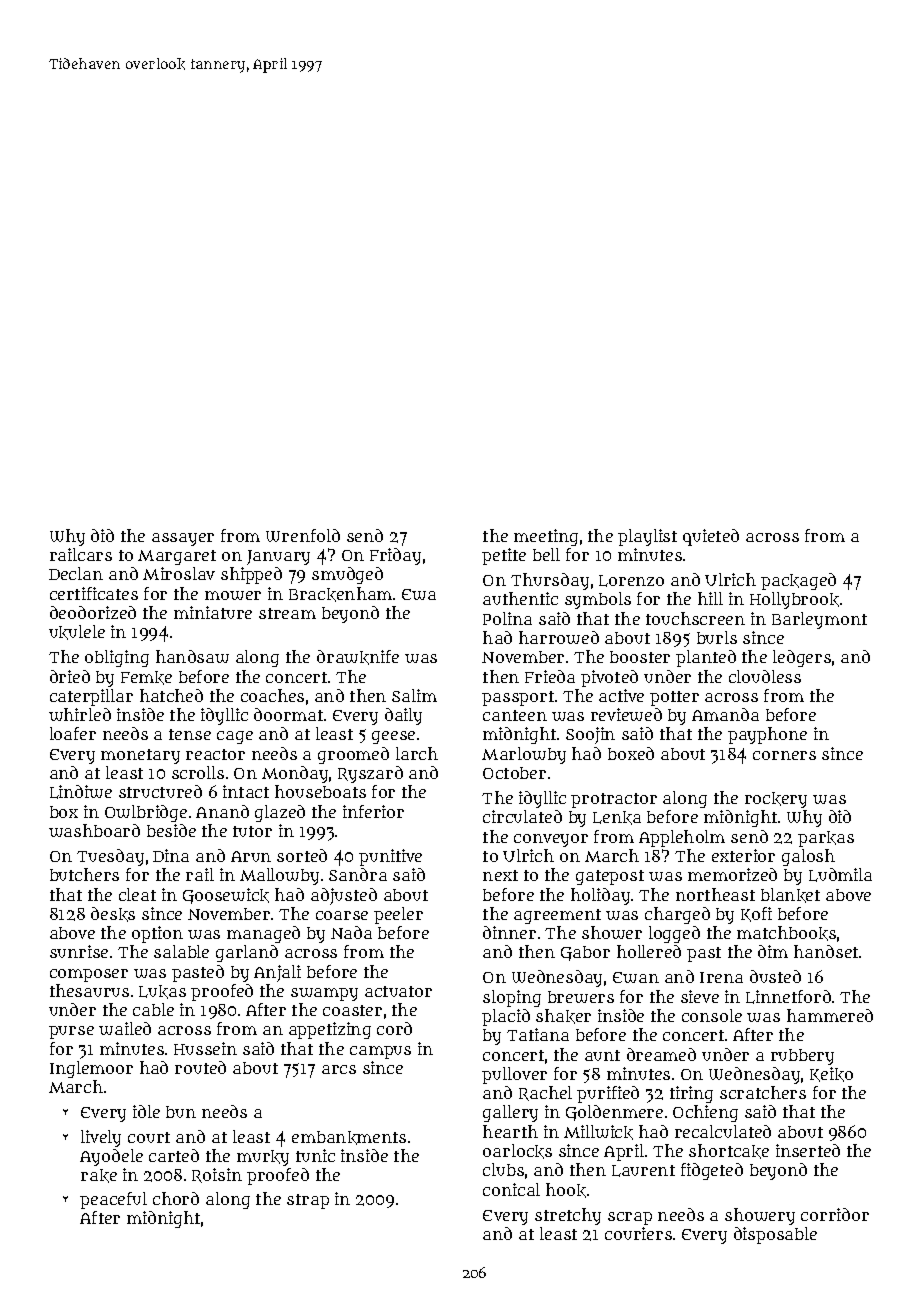 Image resolution: width=924 pixels, height=1314 pixels. Describe the element at coordinates (113, 1200) in the page. I see `peaceful` at that location.
